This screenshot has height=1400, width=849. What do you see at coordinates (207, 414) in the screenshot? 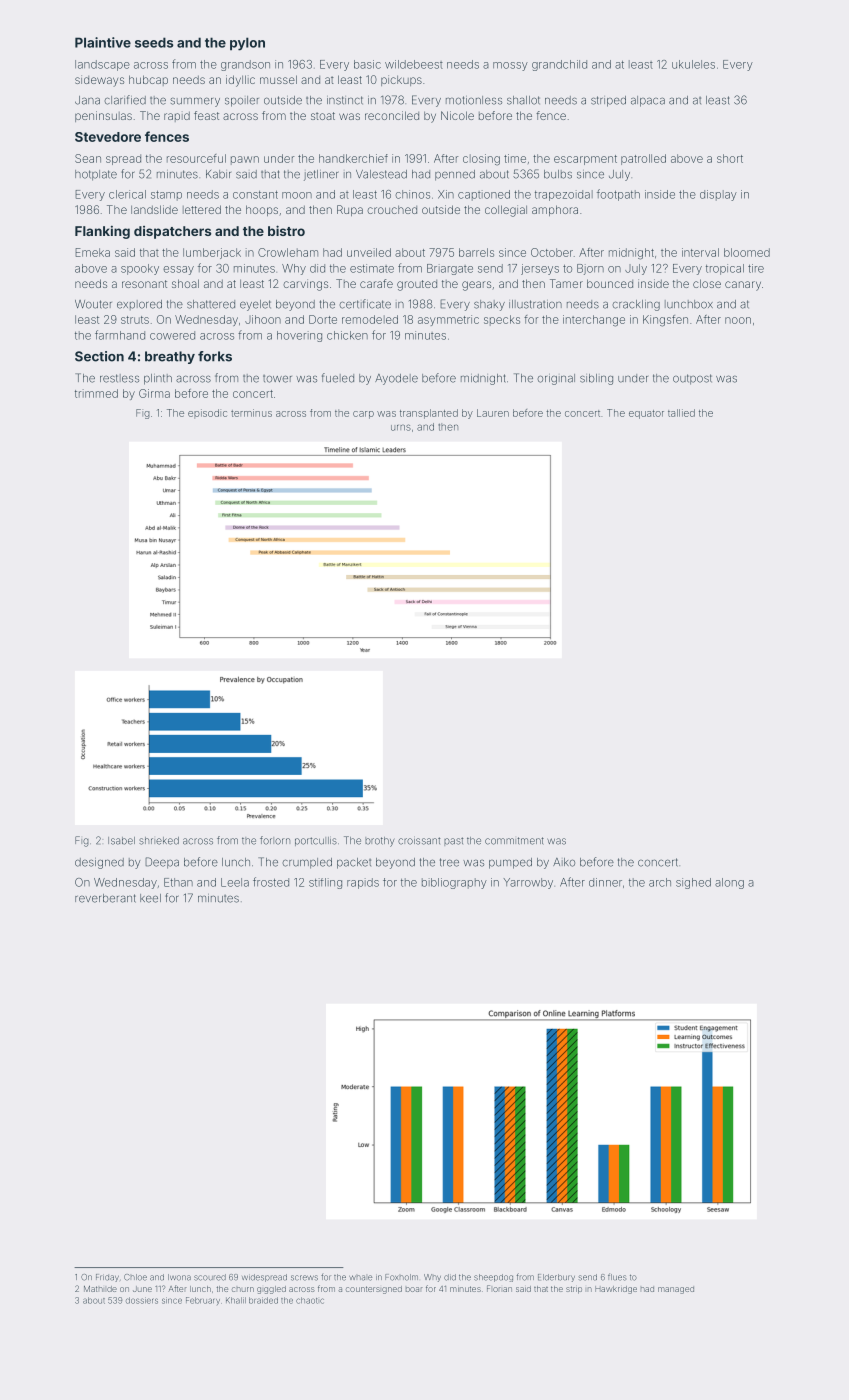
I see `episodic` at bounding box center [207, 414].
